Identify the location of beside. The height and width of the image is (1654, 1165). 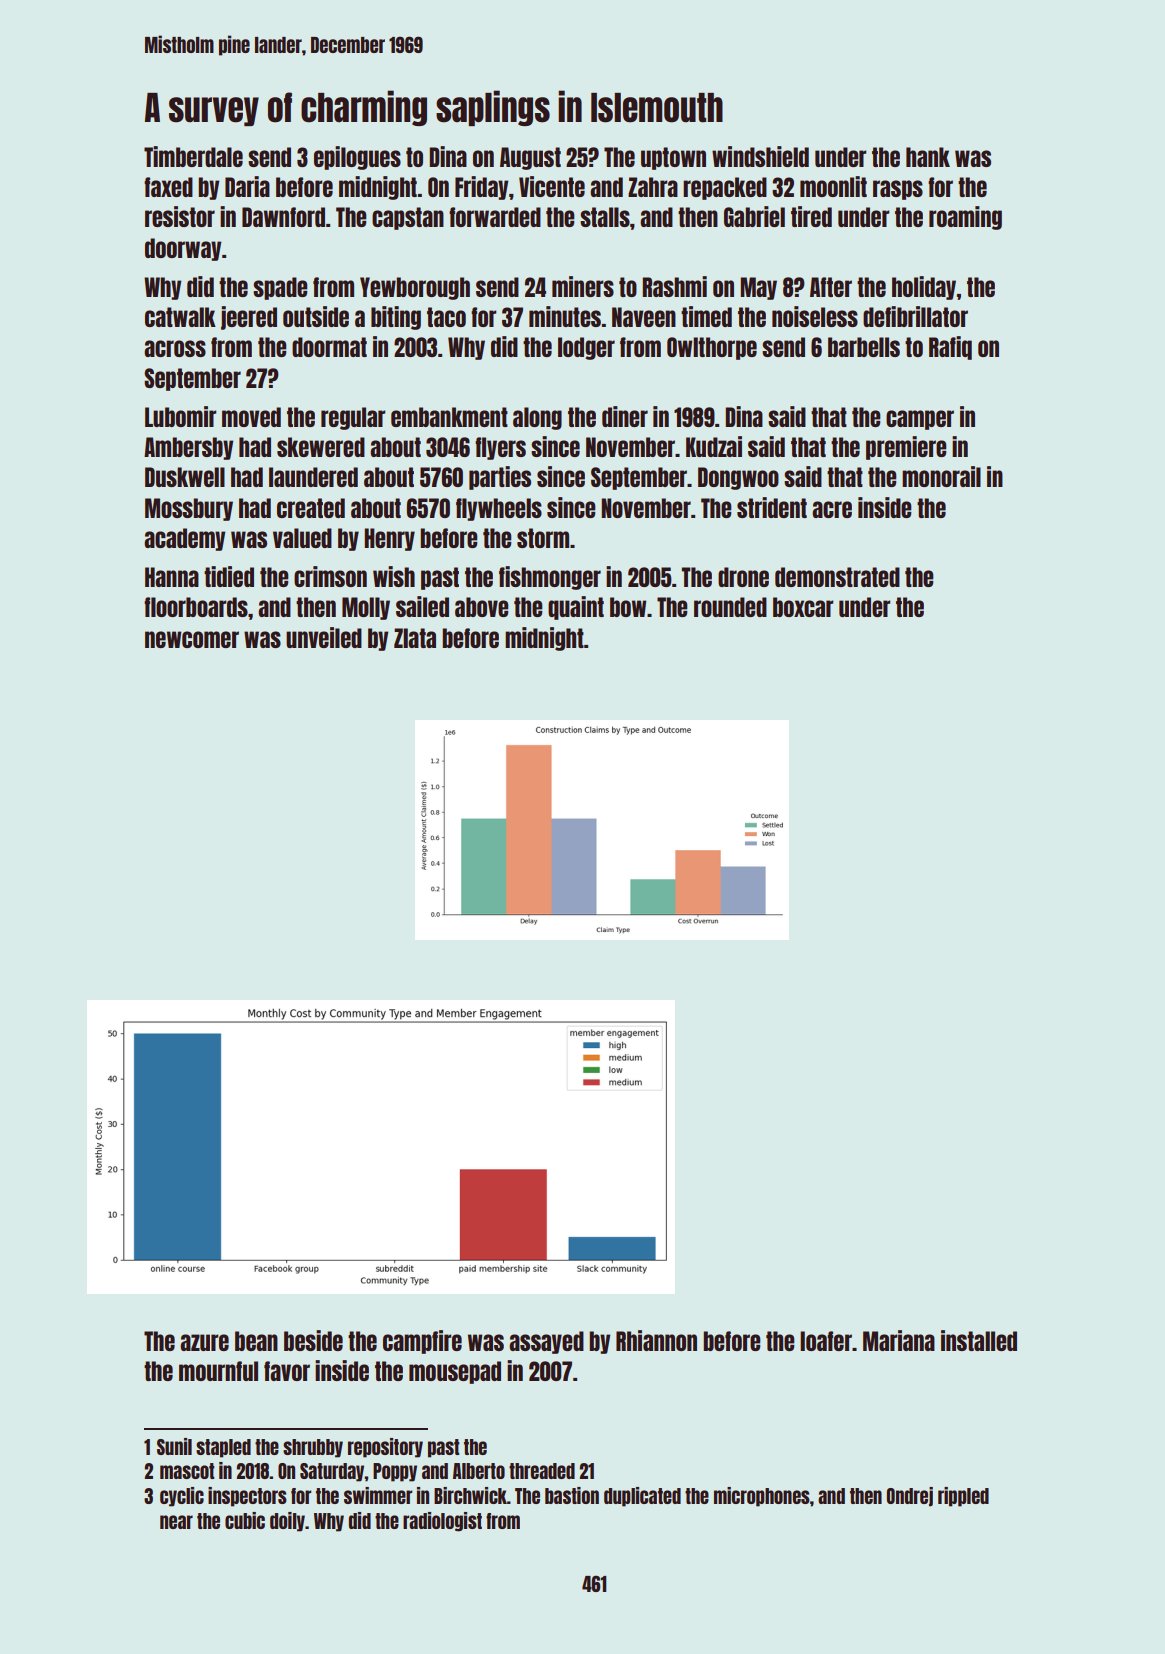
(313, 1340).
